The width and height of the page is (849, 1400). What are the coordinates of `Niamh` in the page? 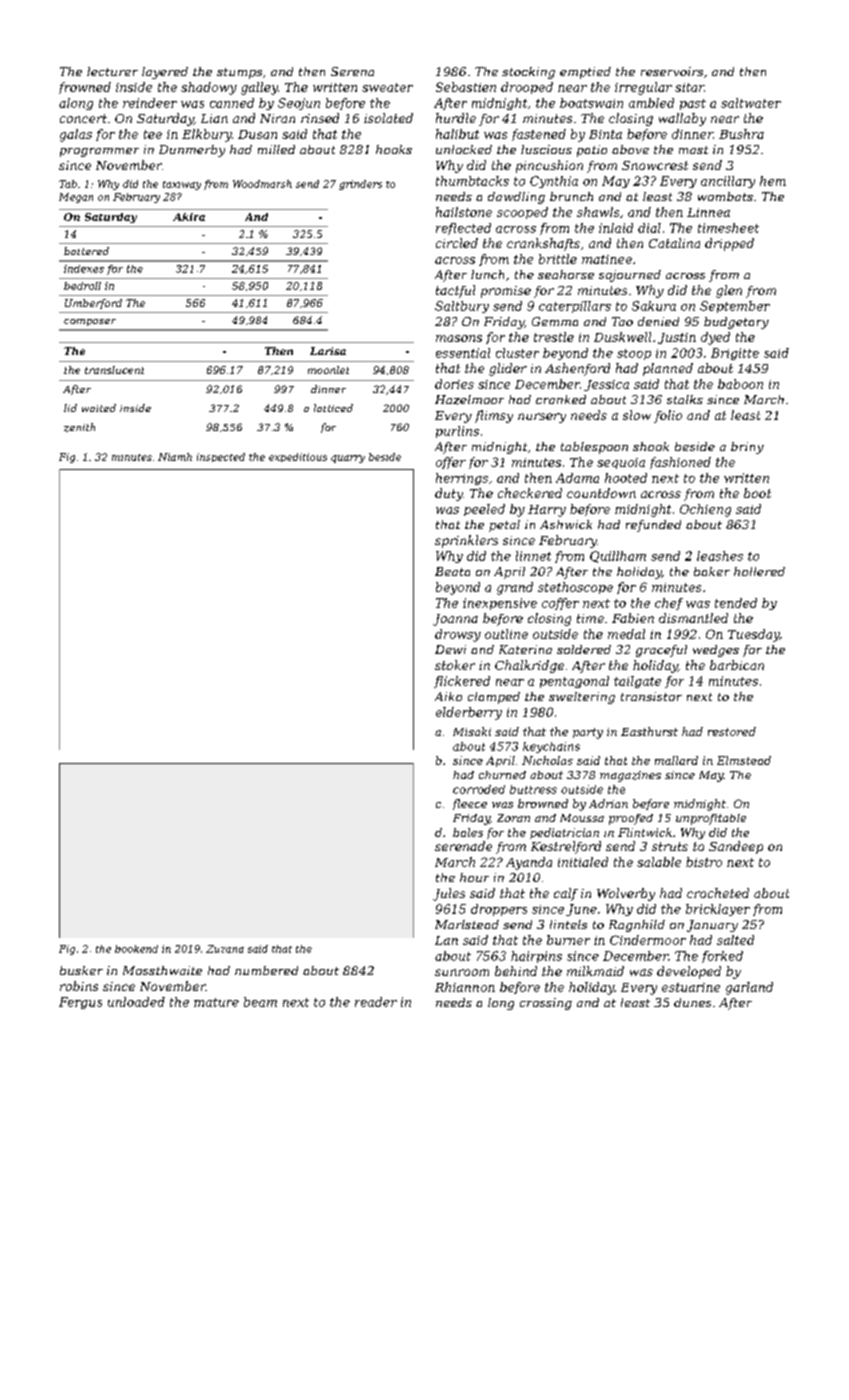 It's located at (175, 457).
